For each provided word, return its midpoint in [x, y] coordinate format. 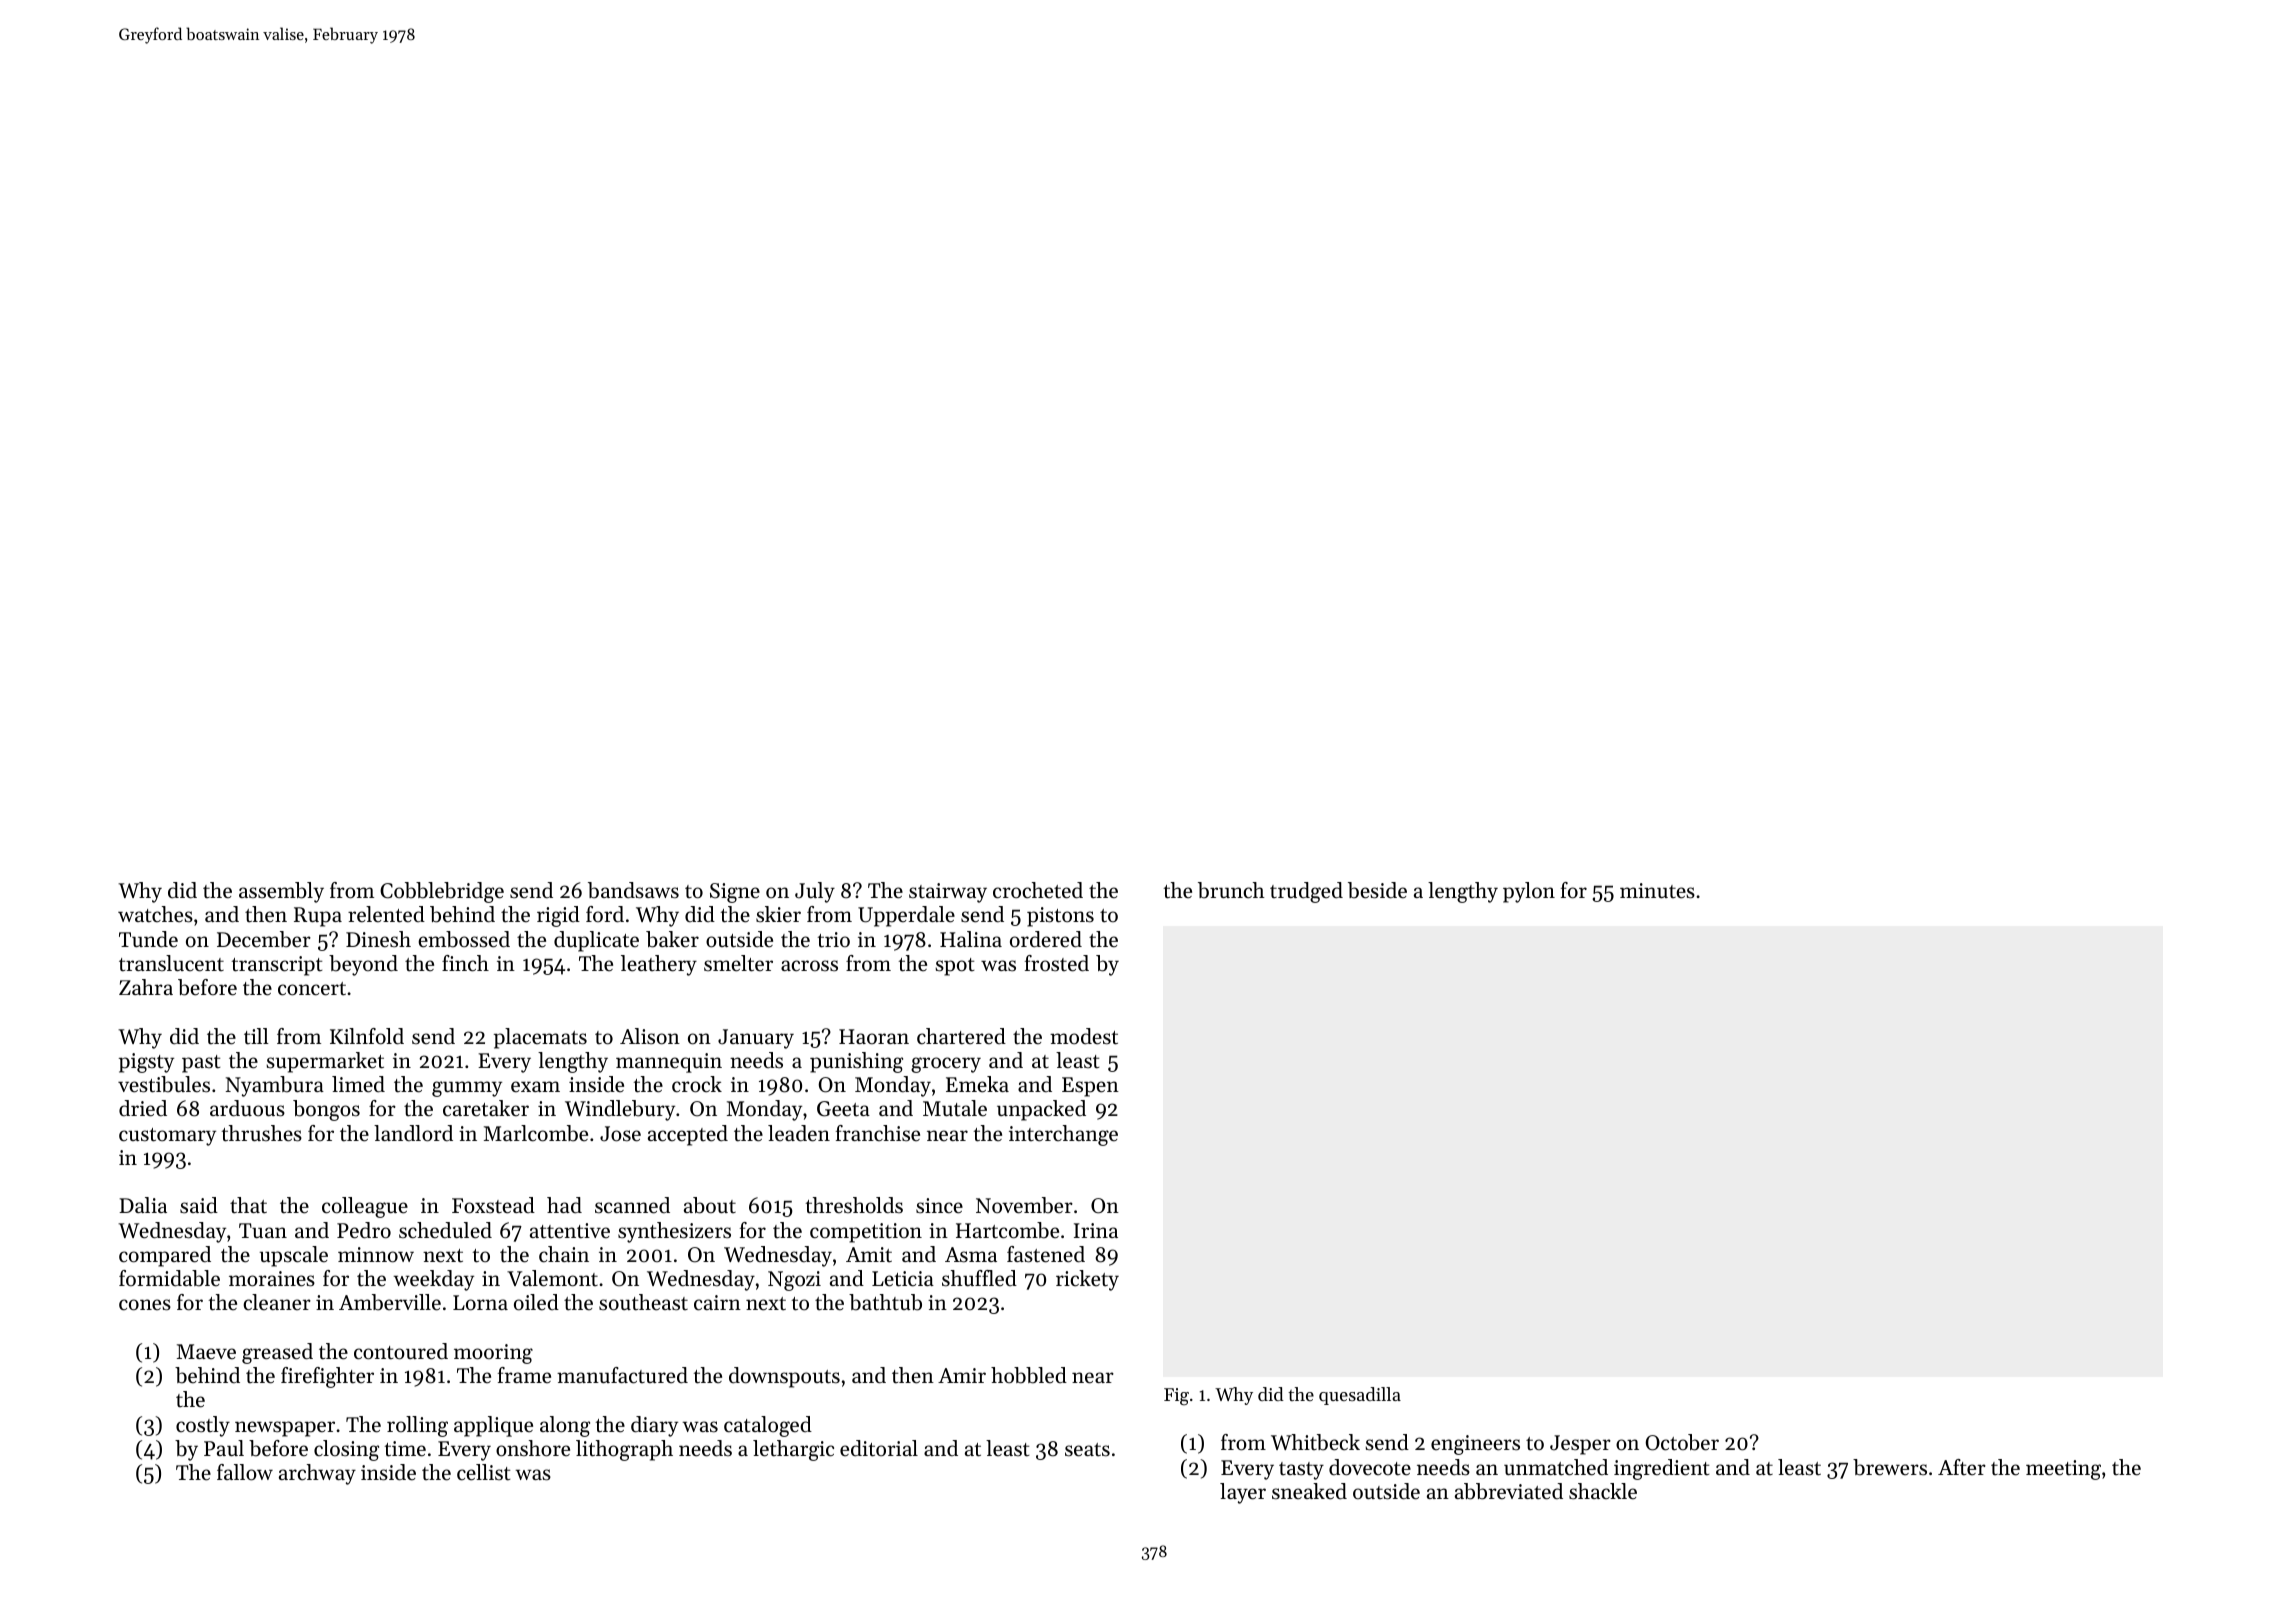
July [815, 892]
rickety [1087, 1280]
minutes [1657, 891]
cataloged [768, 1426]
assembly [281, 892]
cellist [483, 1472]
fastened [1046, 1254]
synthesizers [674, 1232]
